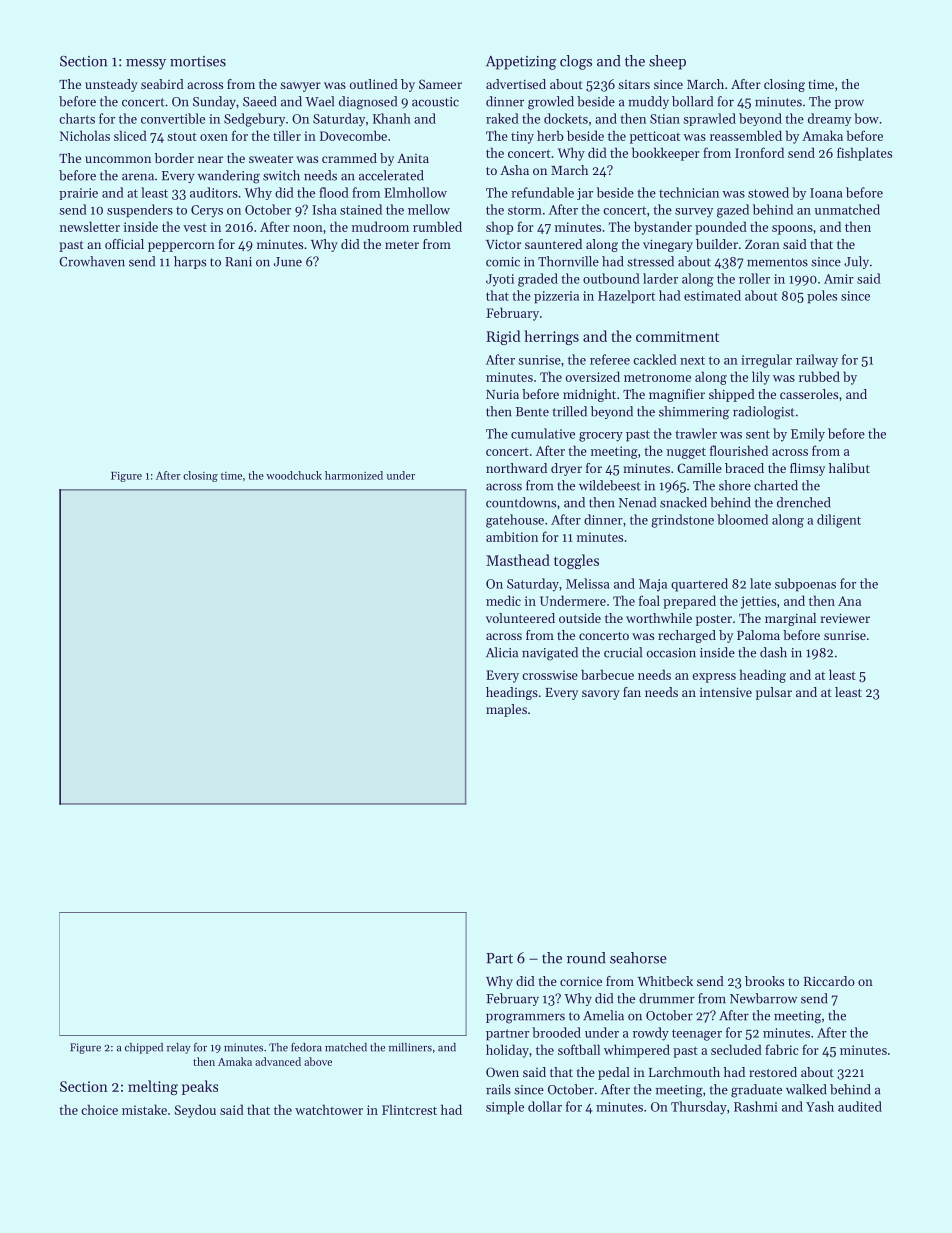 The height and width of the screenshot is (1233, 952). What do you see at coordinates (754, 278) in the screenshot?
I see `roller` at bounding box center [754, 278].
